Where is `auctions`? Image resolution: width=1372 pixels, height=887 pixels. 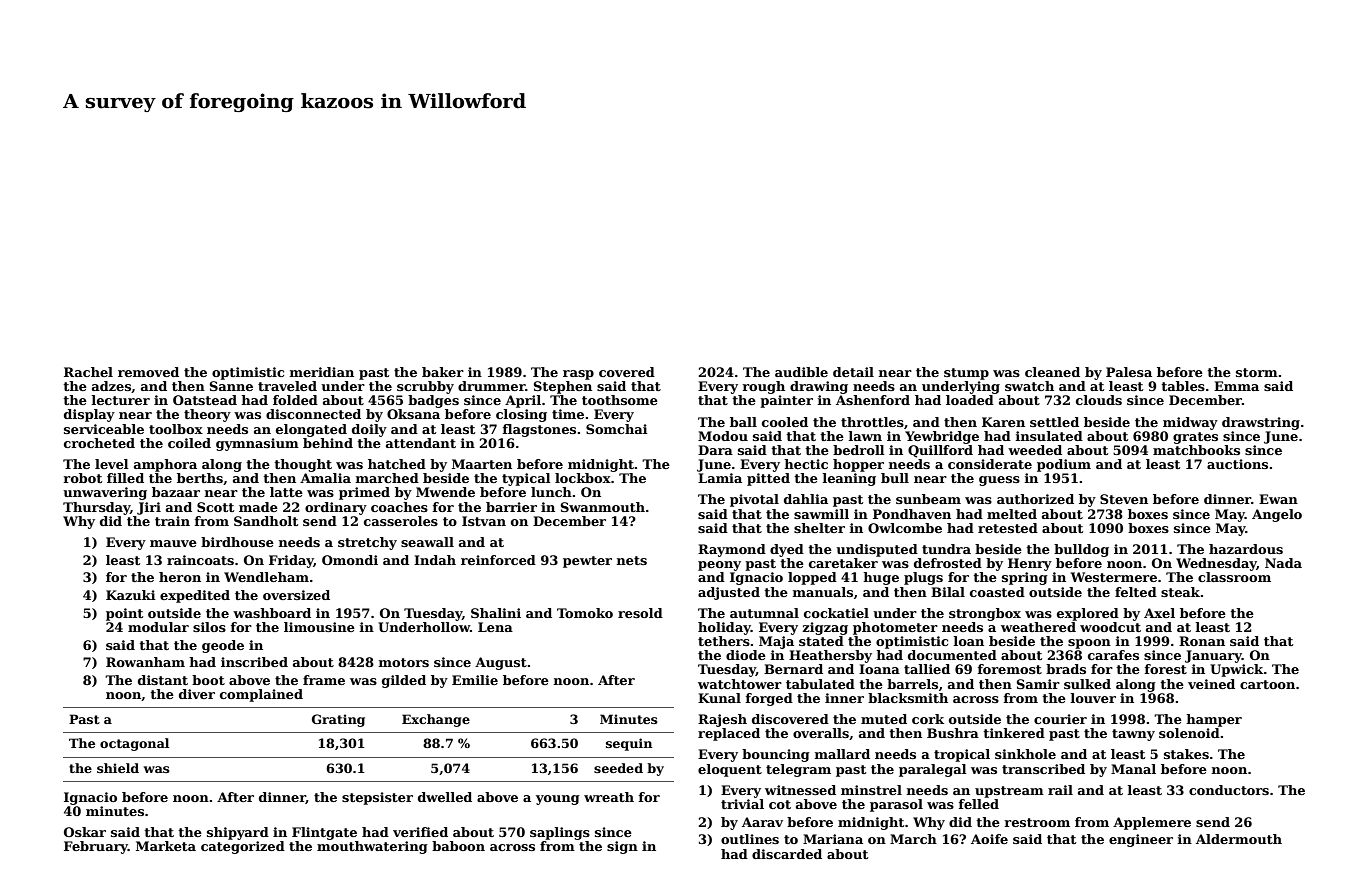
auctions is located at coordinates (1237, 464).
